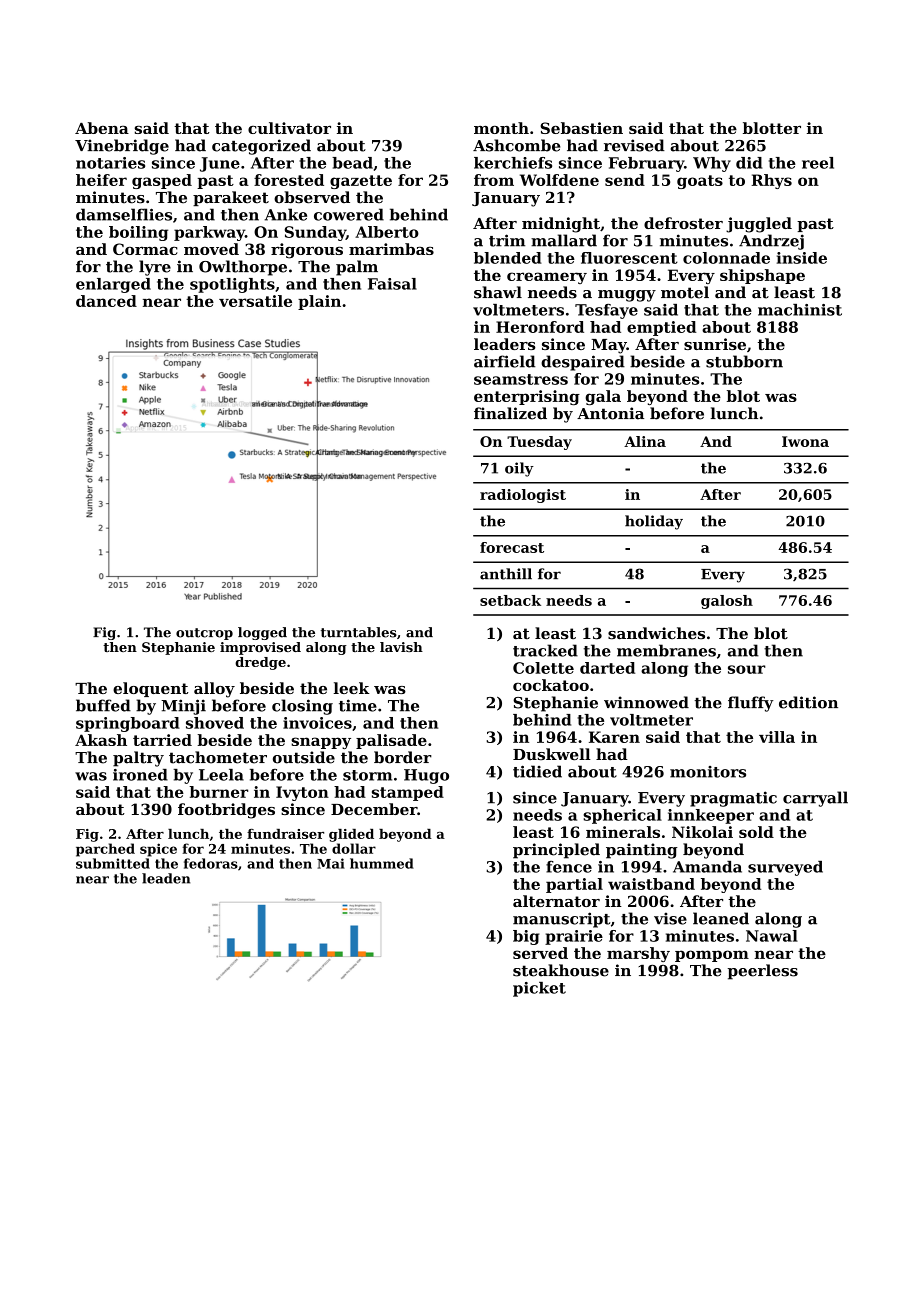 Image resolution: width=924 pixels, height=1314 pixels. Describe the element at coordinates (818, 163) in the screenshot. I see `reel` at that location.
